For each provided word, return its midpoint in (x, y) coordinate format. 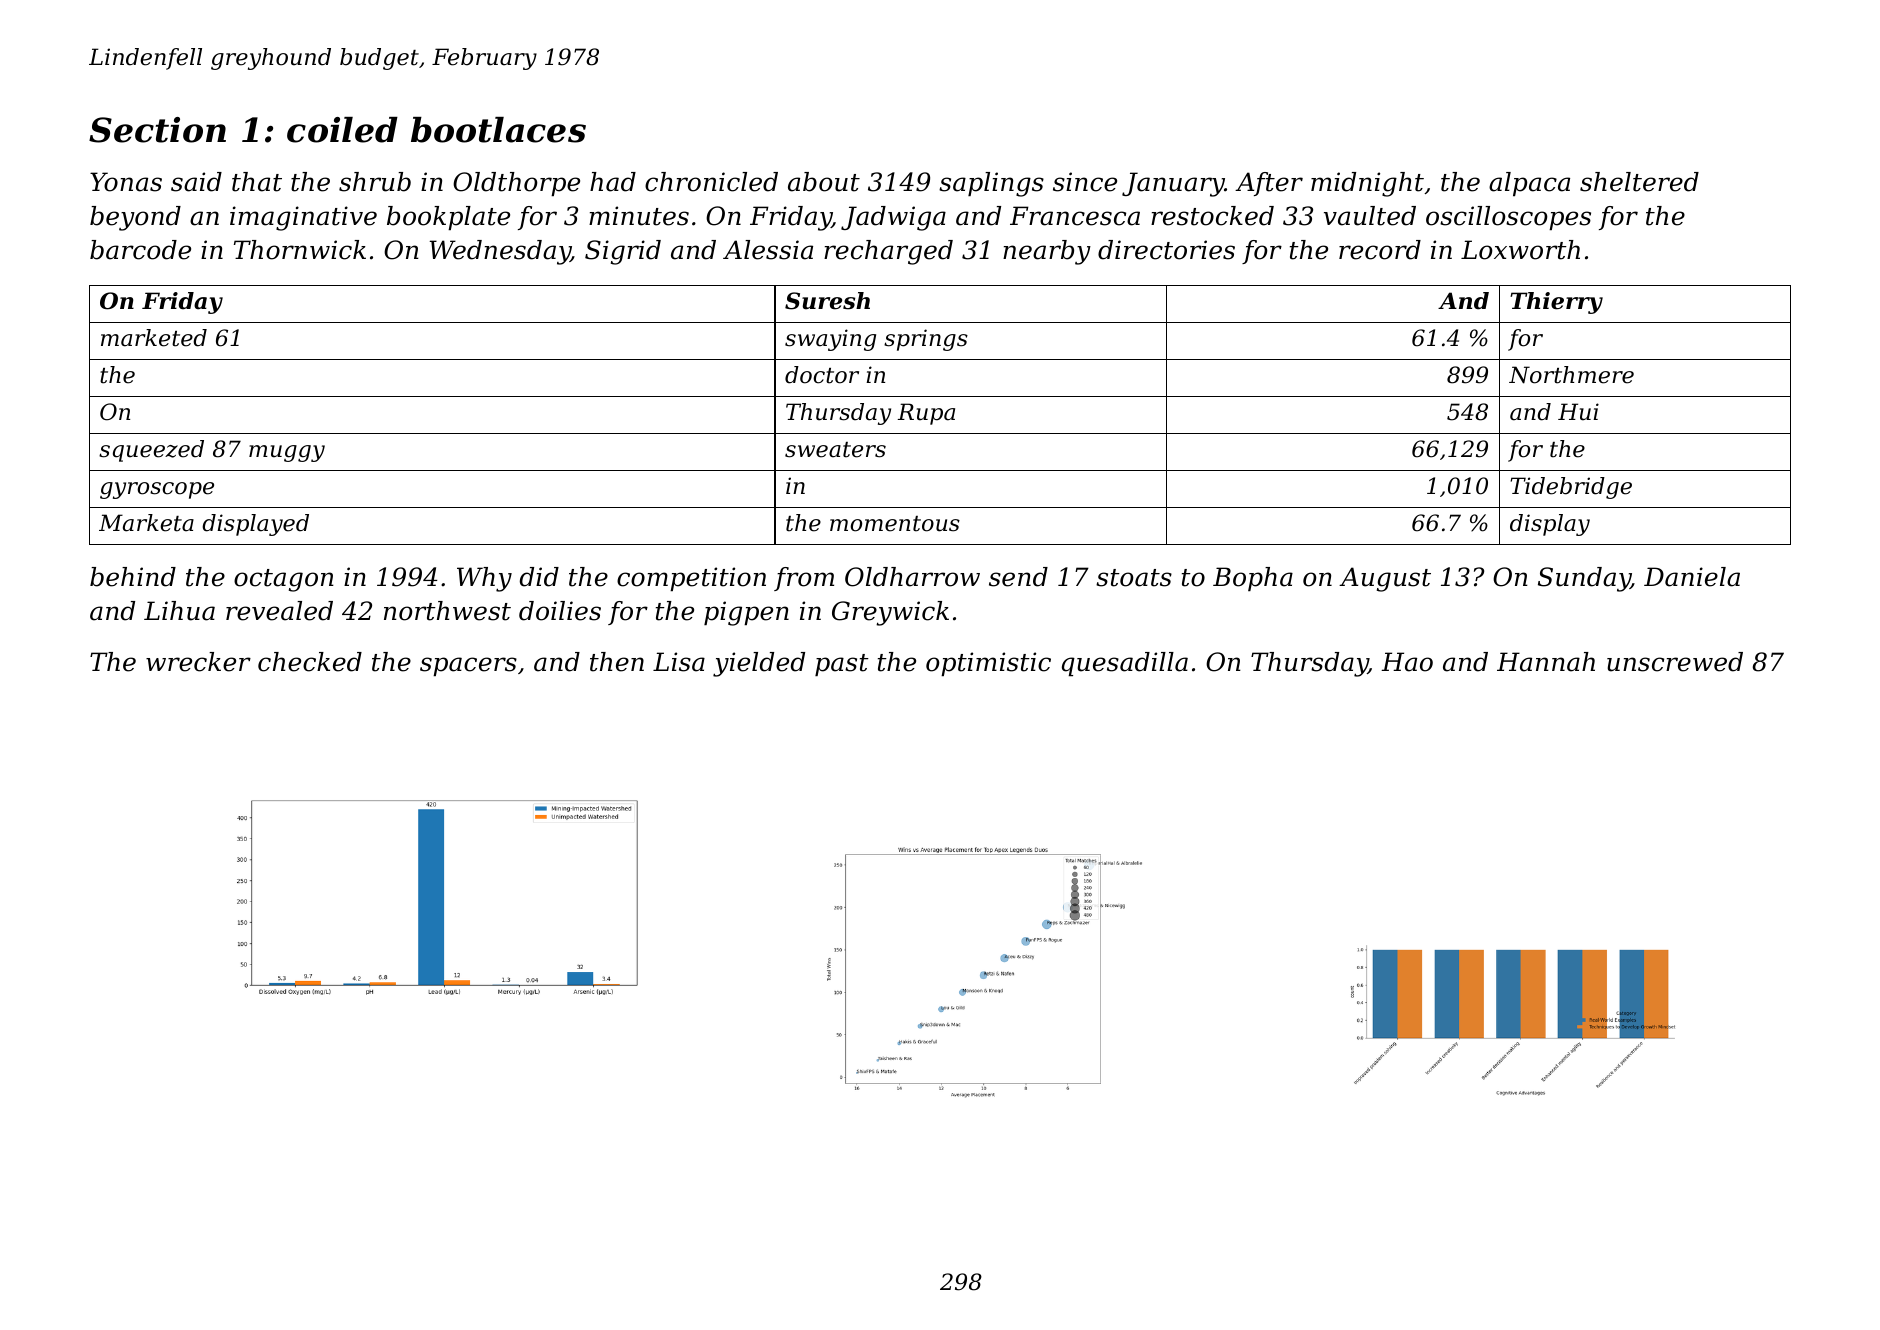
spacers (468, 666)
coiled (342, 130)
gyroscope (157, 490)
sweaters (835, 450)
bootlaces (498, 130)
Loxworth (1520, 250)
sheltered (1639, 182)
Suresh (827, 301)
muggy (287, 453)
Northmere (1571, 375)
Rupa (926, 414)
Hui (1578, 412)
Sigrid (623, 252)
